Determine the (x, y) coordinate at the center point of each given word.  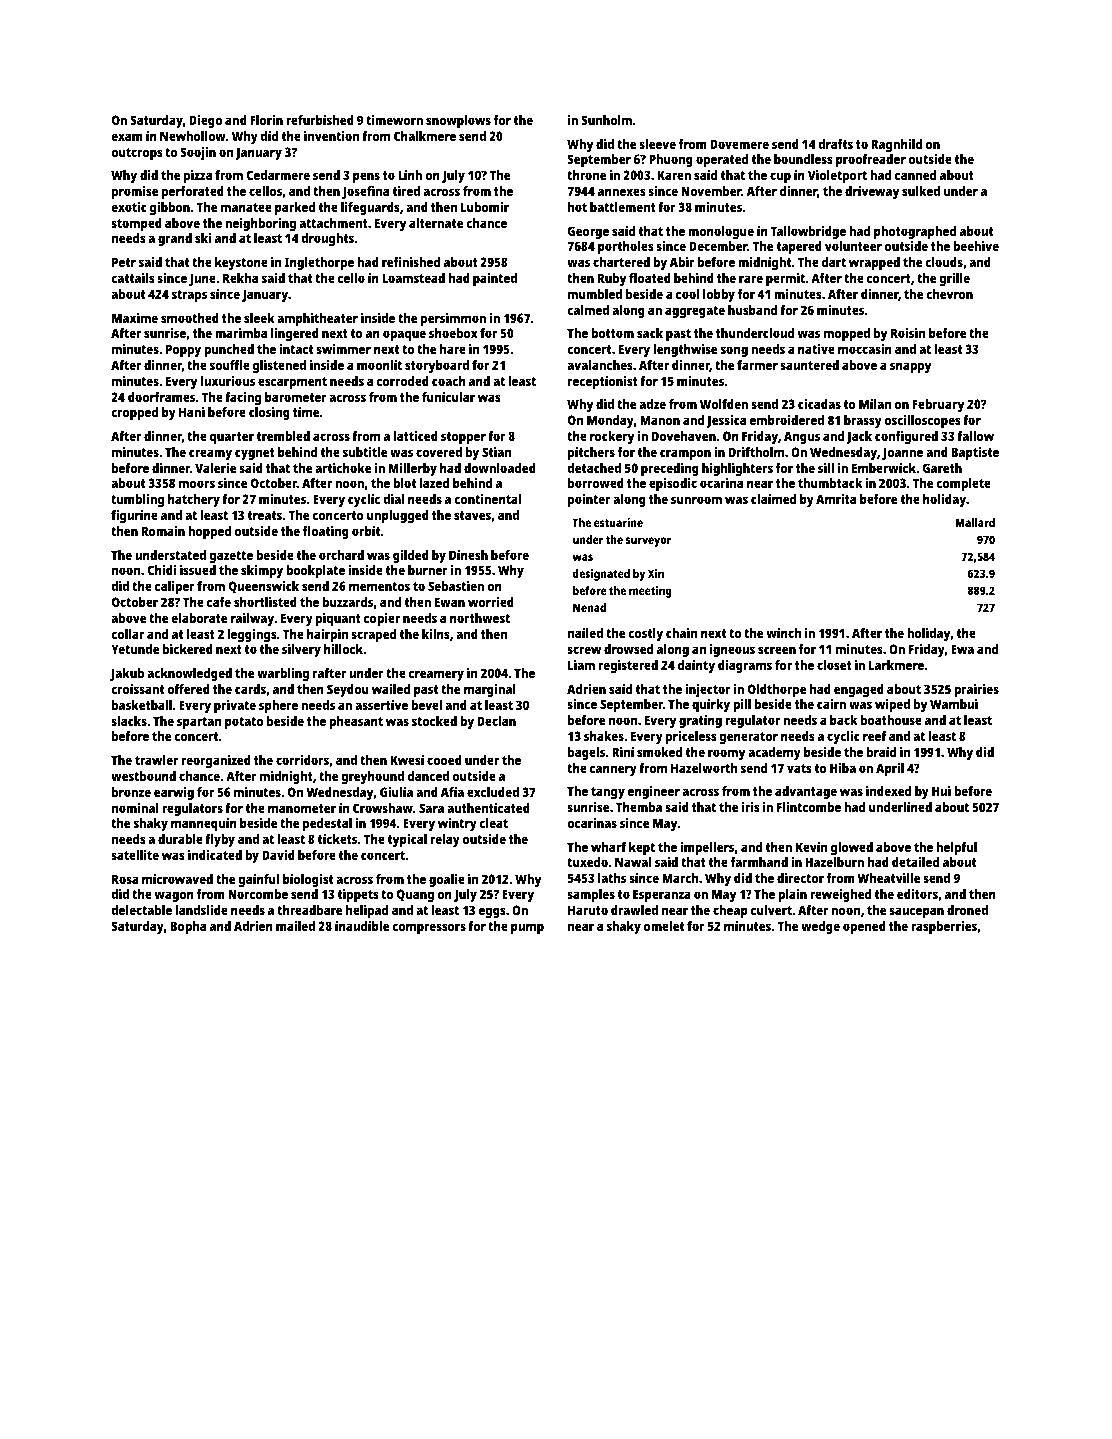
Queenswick (264, 587)
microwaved (177, 879)
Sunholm (606, 120)
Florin (266, 120)
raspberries (944, 927)
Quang (415, 895)
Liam (581, 665)
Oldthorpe (777, 690)
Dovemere (739, 144)
